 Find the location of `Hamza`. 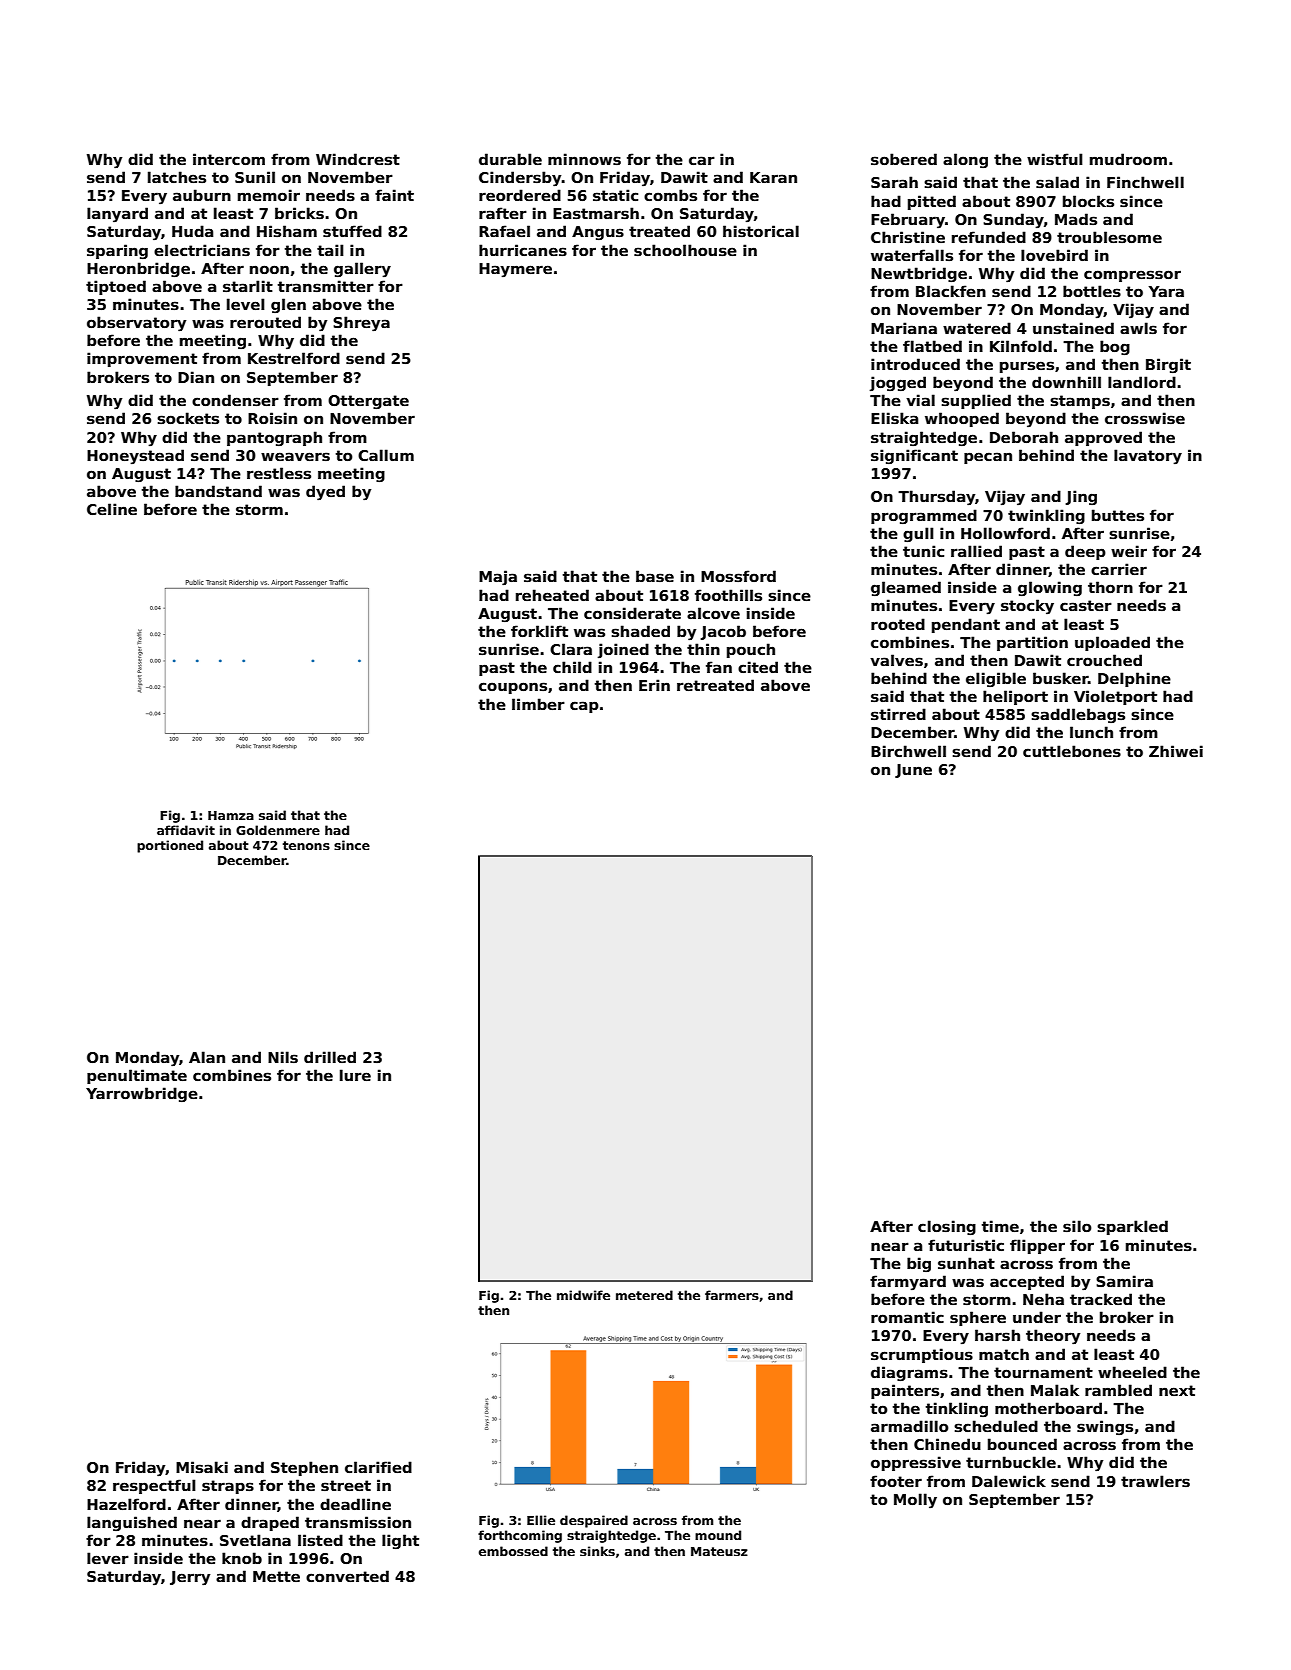

Hamza is located at coordinates (231, 815).
